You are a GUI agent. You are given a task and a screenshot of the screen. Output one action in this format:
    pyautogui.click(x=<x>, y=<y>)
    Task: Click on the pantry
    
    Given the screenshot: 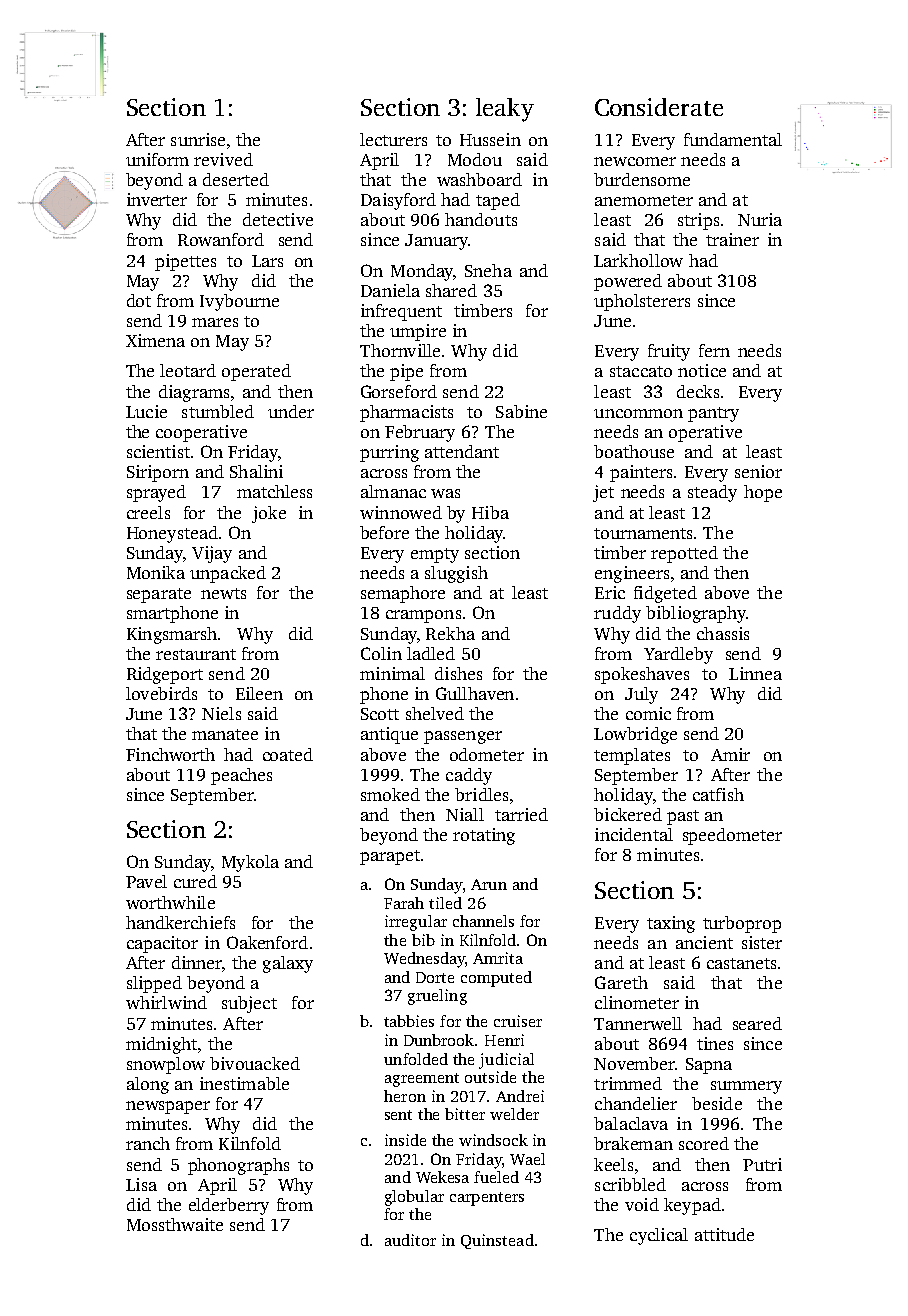 What is the action you would take?
    pyautogui.click(x=713, y=414)
